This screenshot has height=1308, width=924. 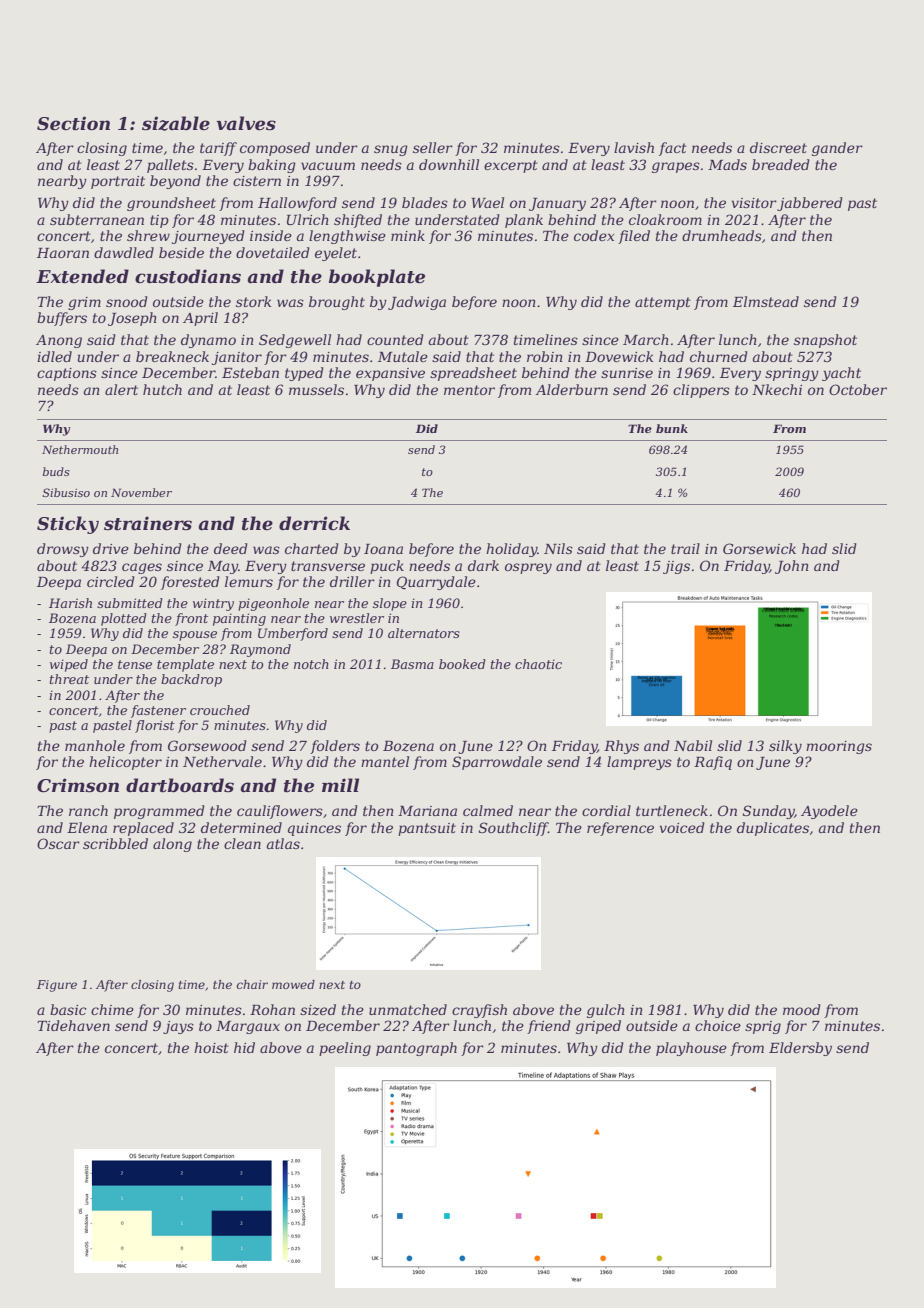 What do you see at coordinates (558, 548) in the screenshot?
I see `Nils` at bounding box center [558, 548].
